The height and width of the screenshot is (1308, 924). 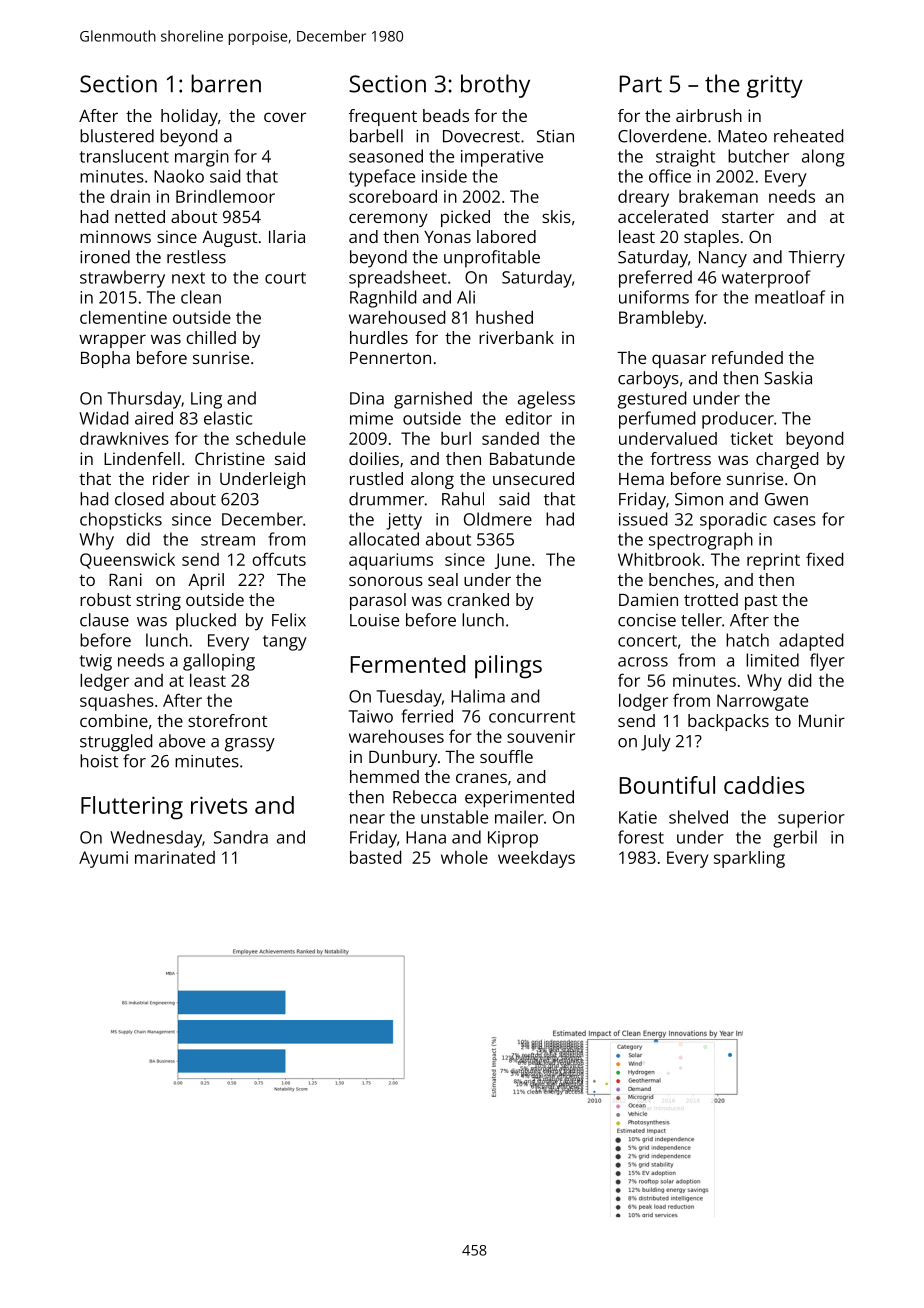 I want to click on brothy, so click(x=495, y=86).
